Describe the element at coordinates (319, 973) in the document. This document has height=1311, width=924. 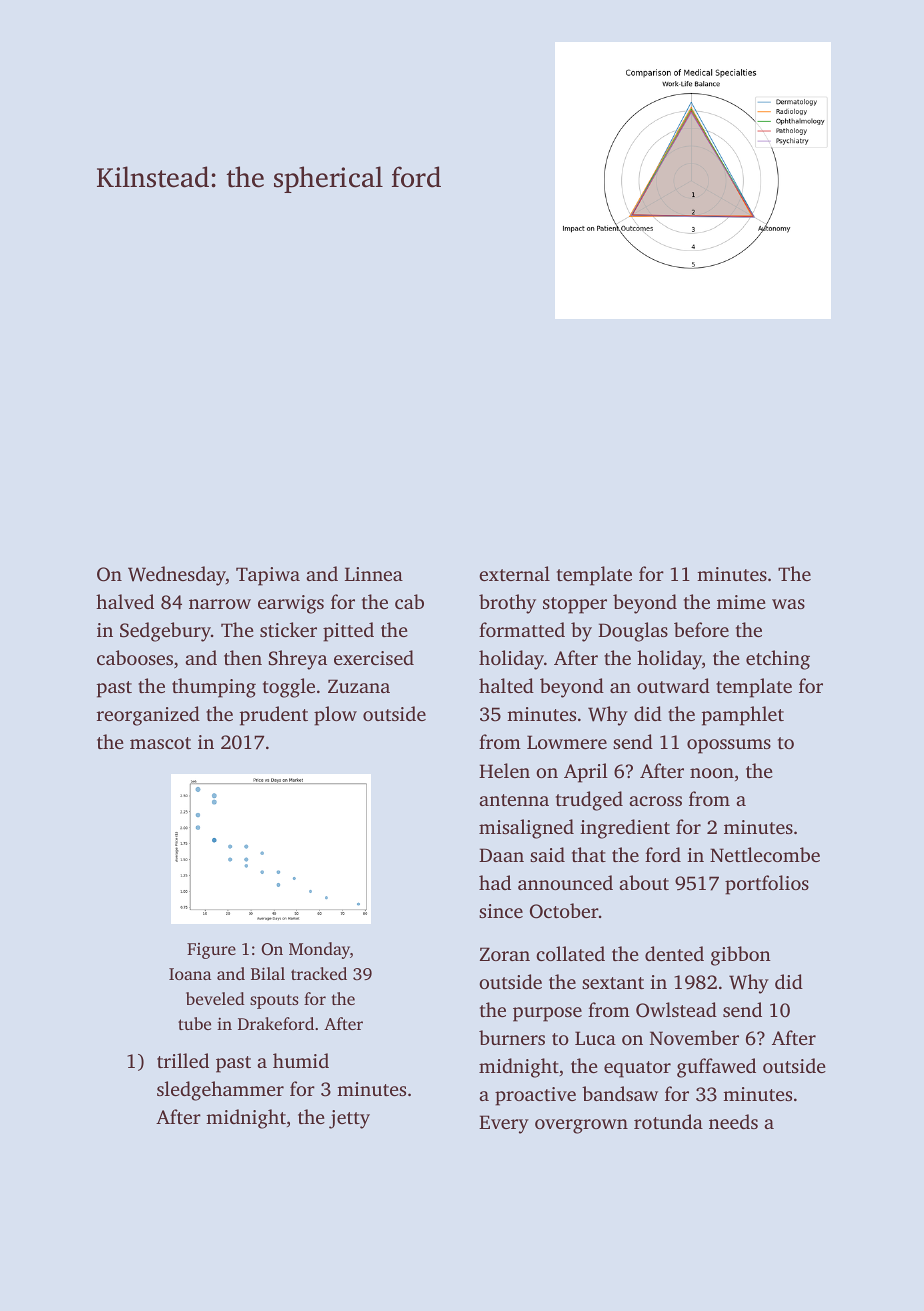
I see `tracked` at that location.
